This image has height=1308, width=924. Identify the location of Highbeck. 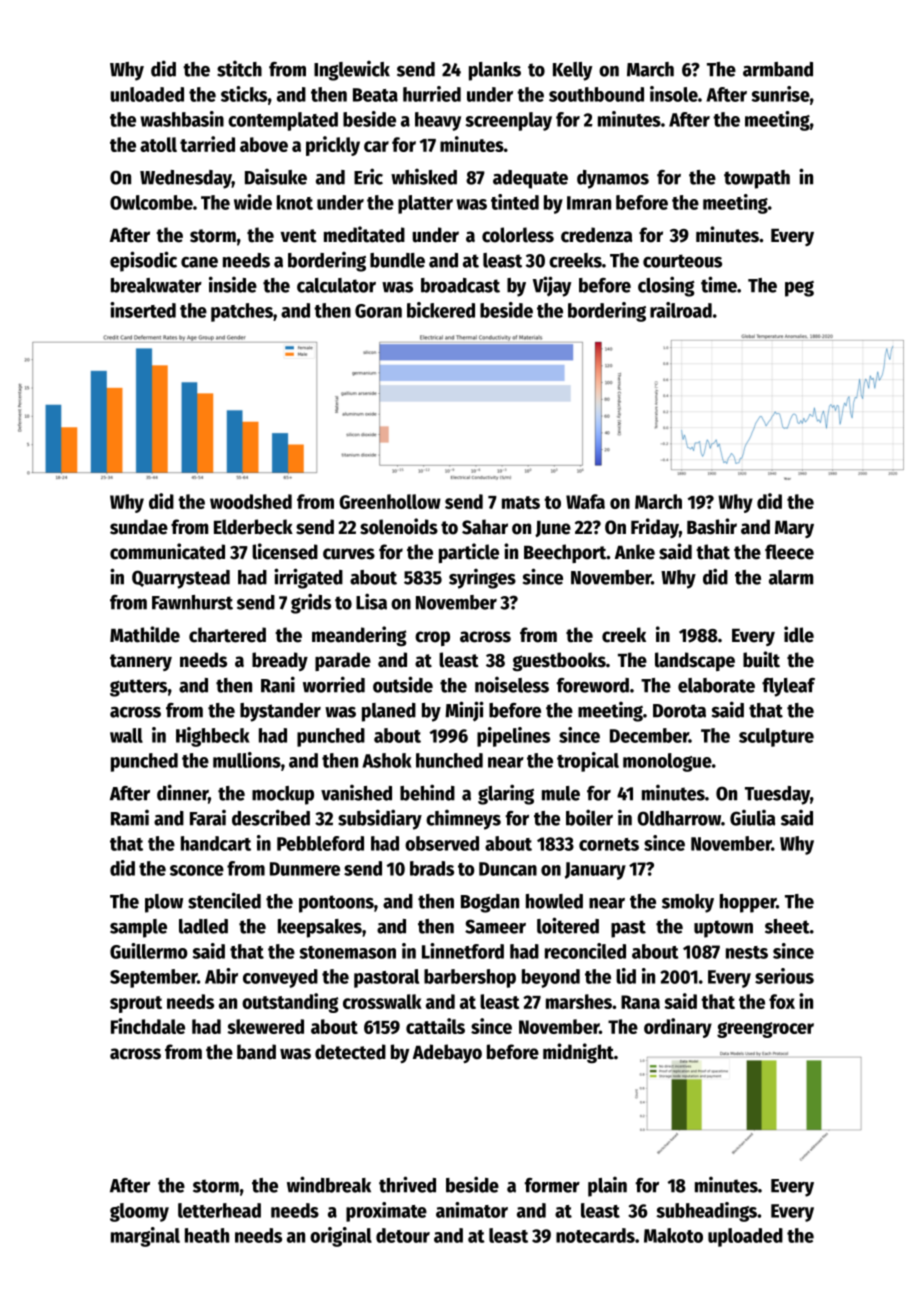
(213, 737).
